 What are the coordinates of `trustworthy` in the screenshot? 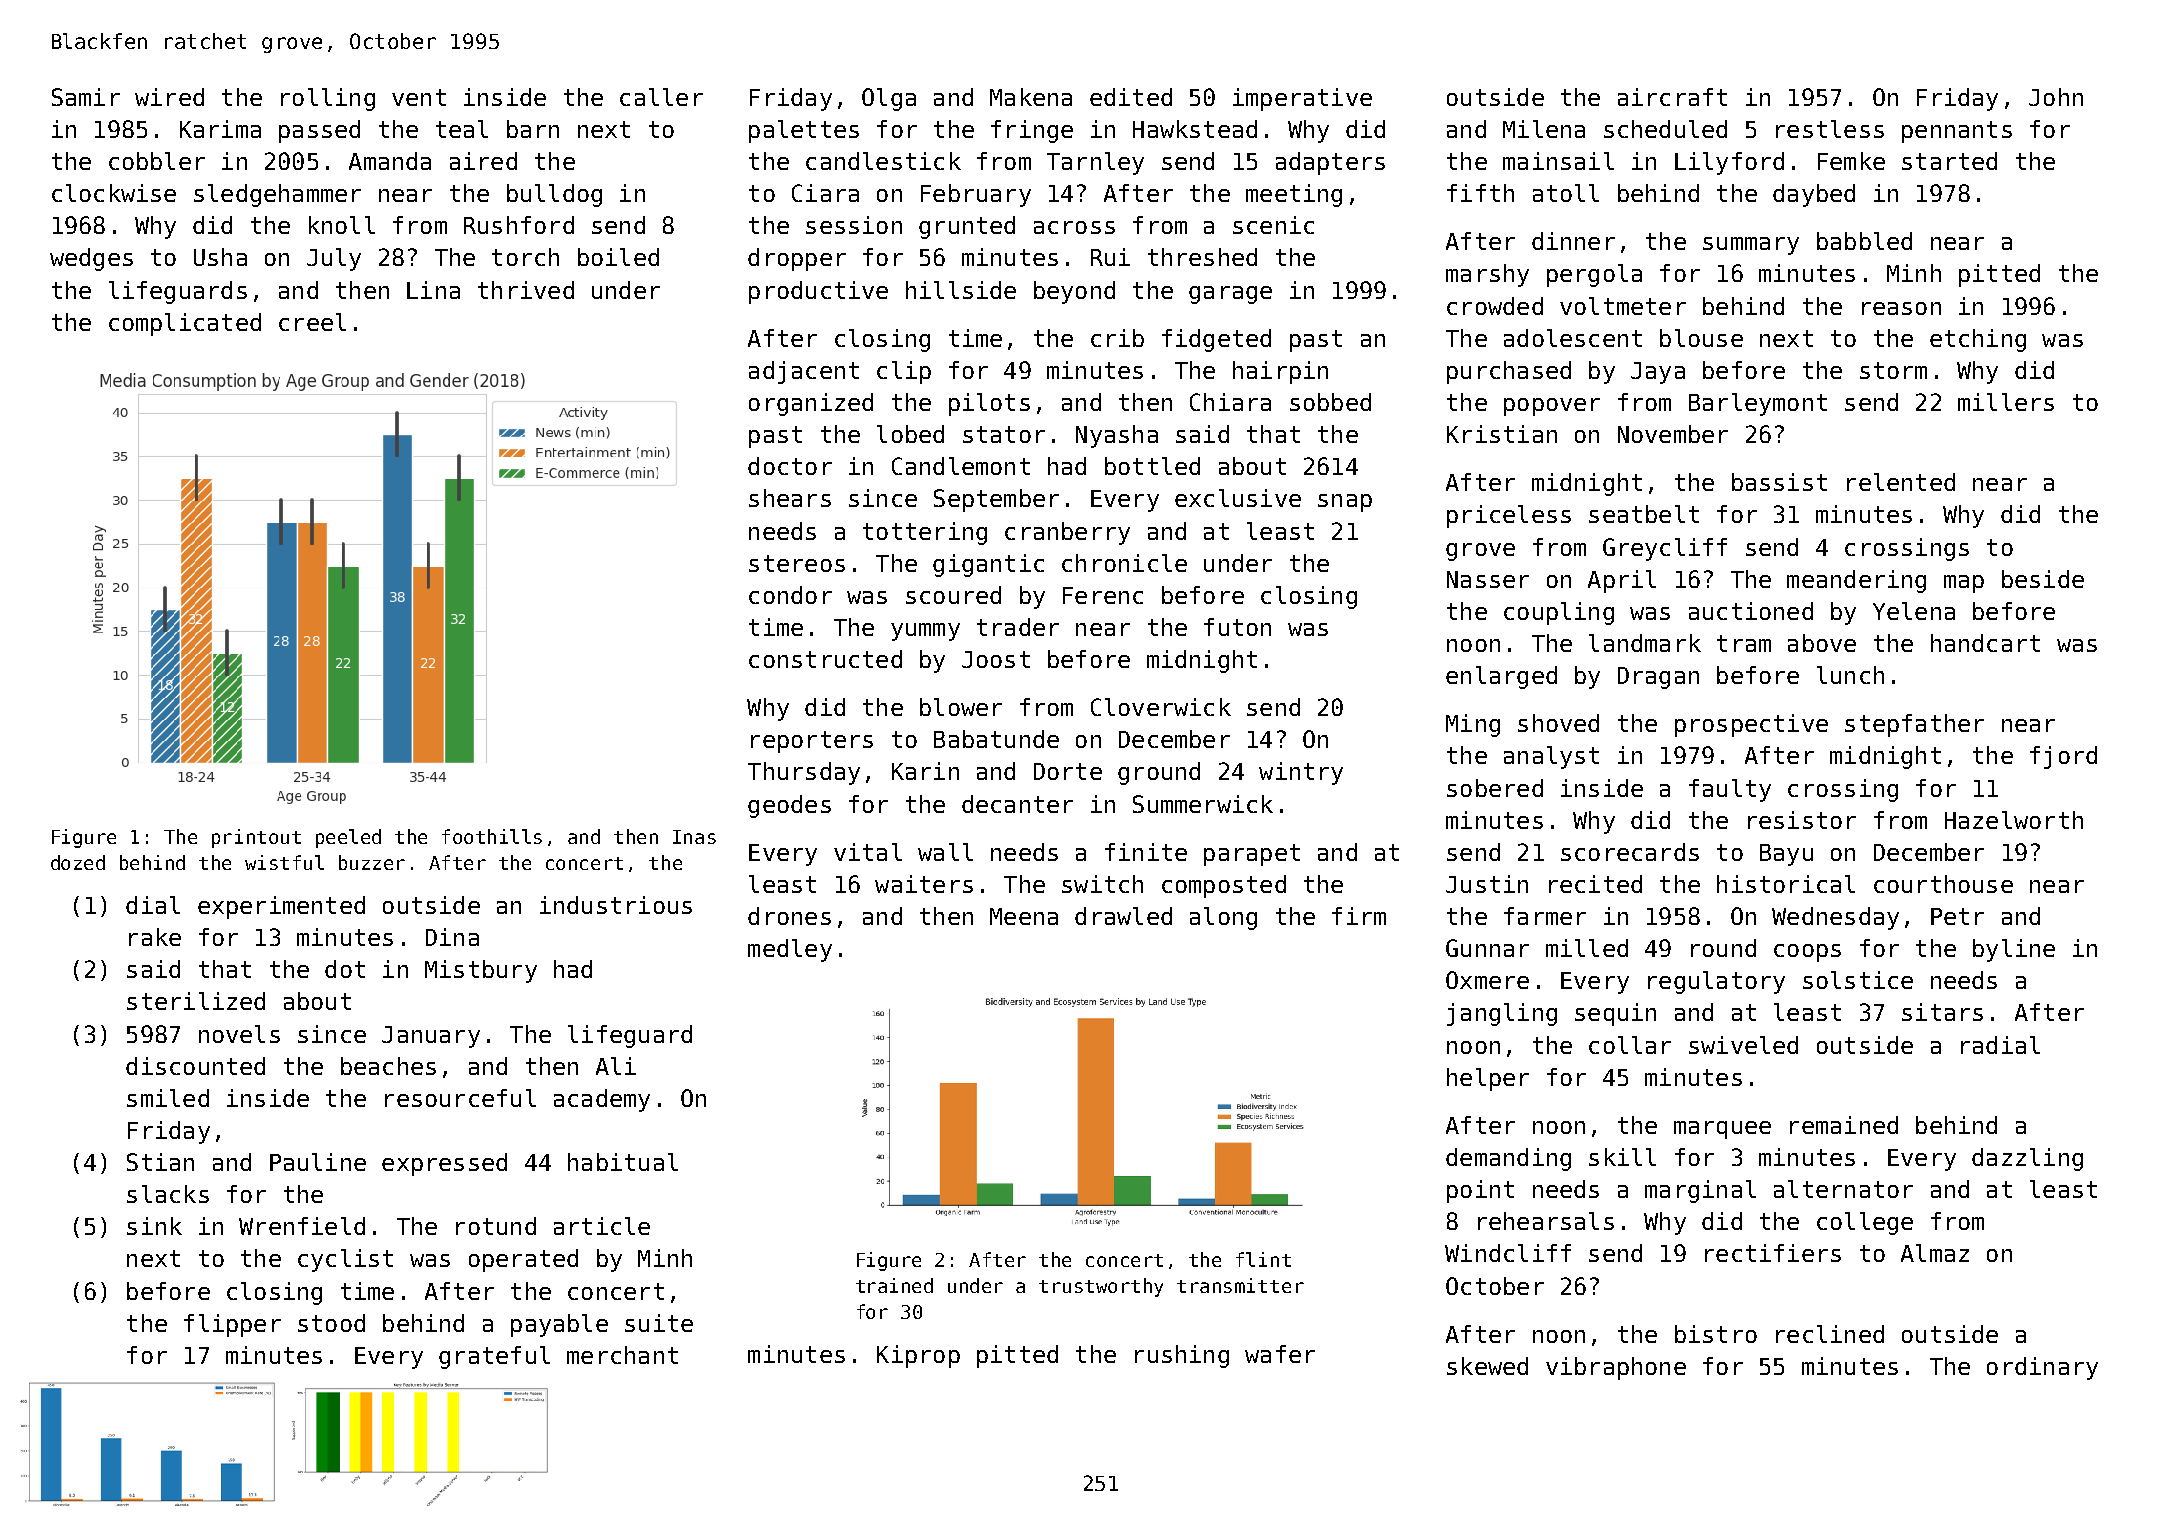 It's located at (1101, 1287).
